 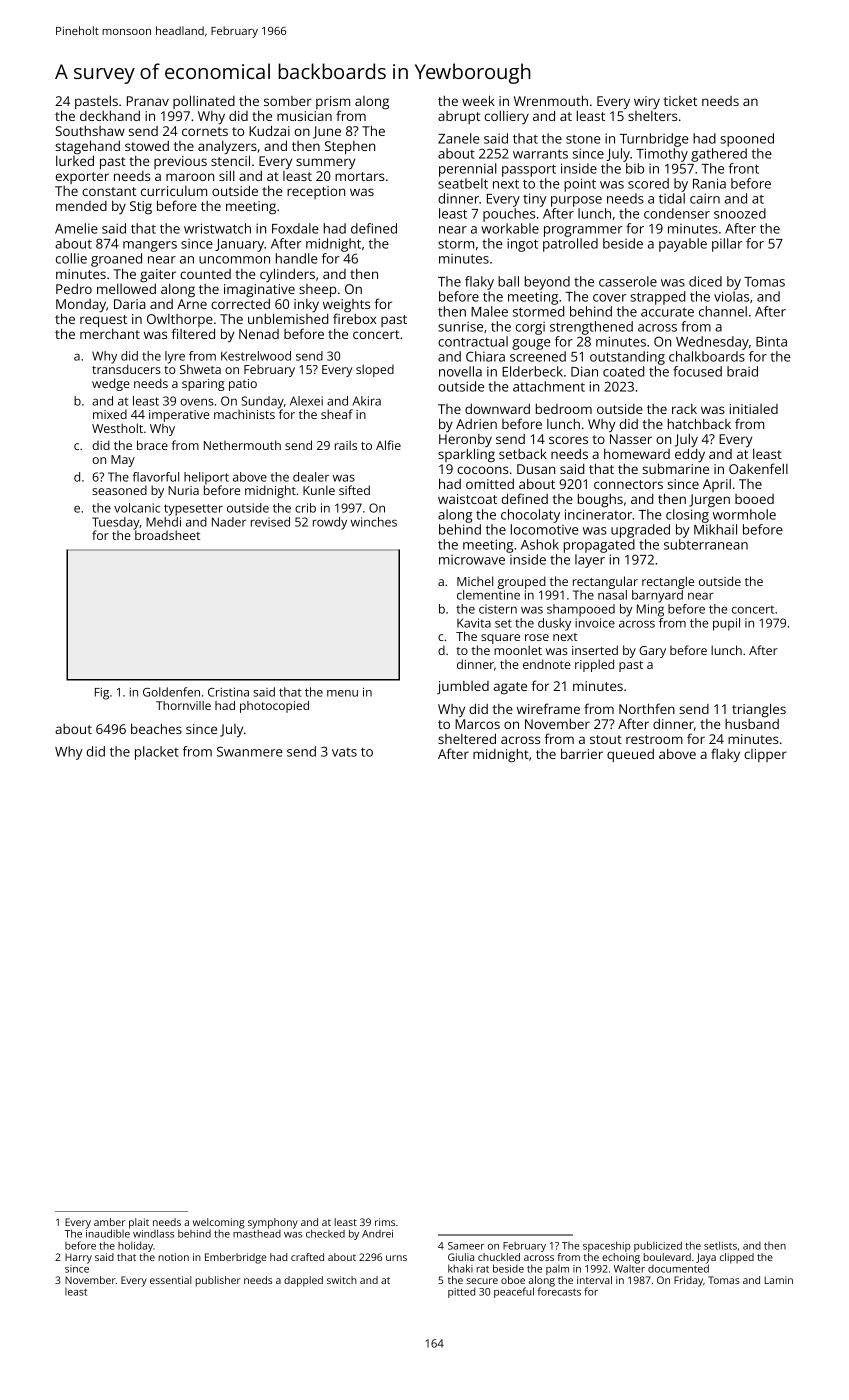 What do you see at coordinates (680, 101) in the screenshot?
I see `ticket` at bounding box center [680, 101].
